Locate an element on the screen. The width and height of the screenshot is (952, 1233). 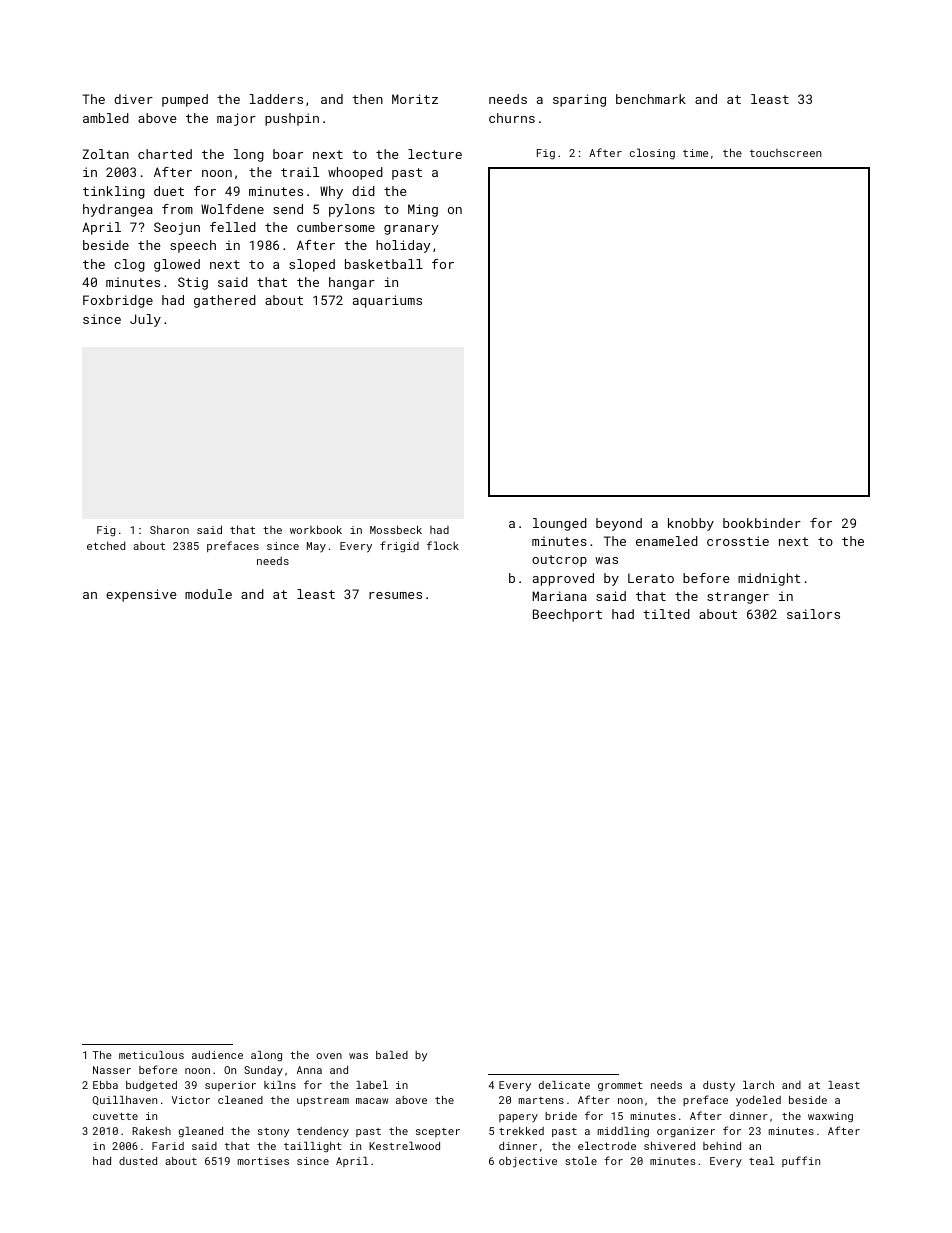
mortises is located at coordinates (263, 1161).
